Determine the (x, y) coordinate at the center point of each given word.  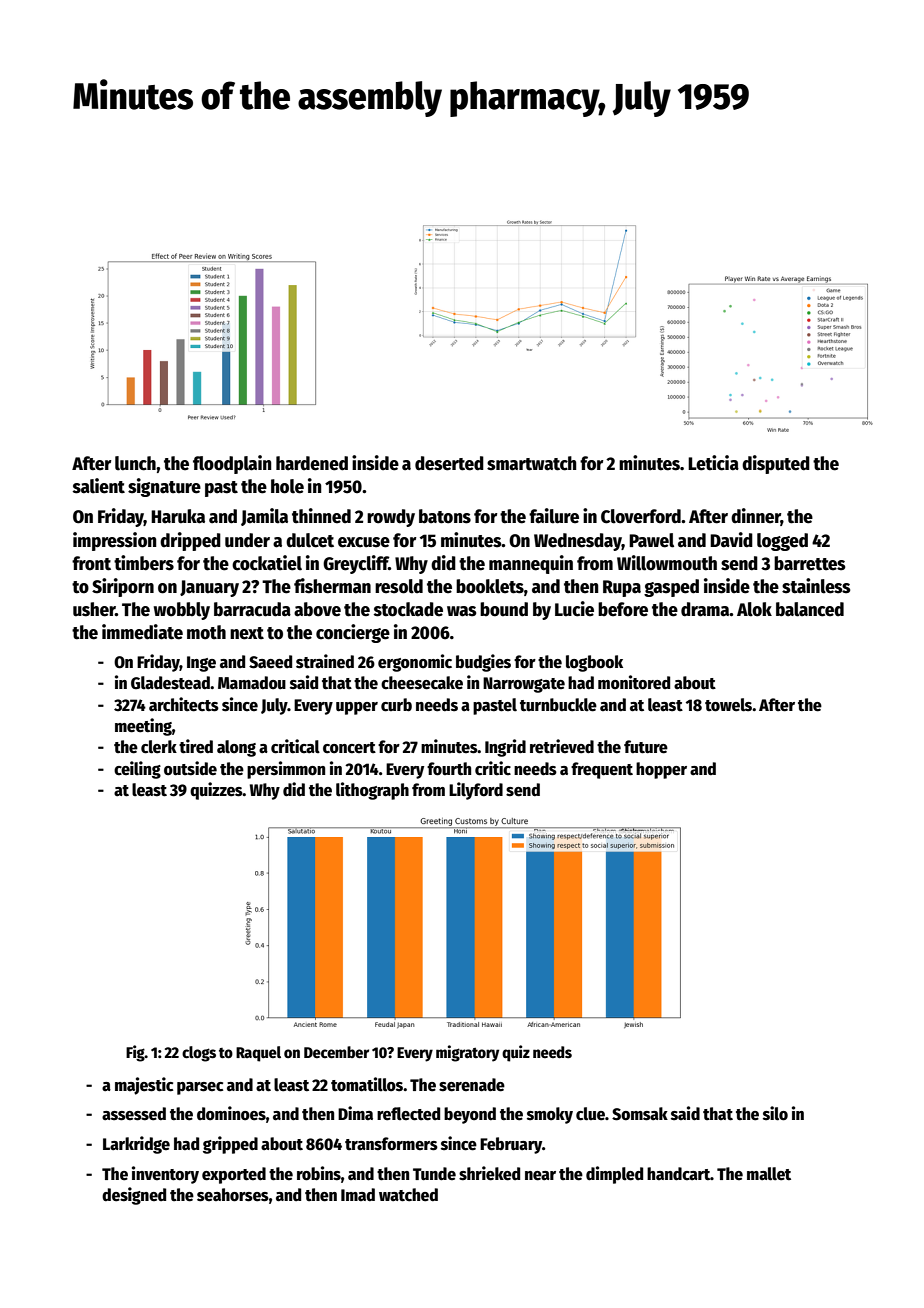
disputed (776, 464)
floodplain (232, 464)
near (540, 1176)
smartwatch (531, 463)
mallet (769, 1174)
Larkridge (136, 1145)
